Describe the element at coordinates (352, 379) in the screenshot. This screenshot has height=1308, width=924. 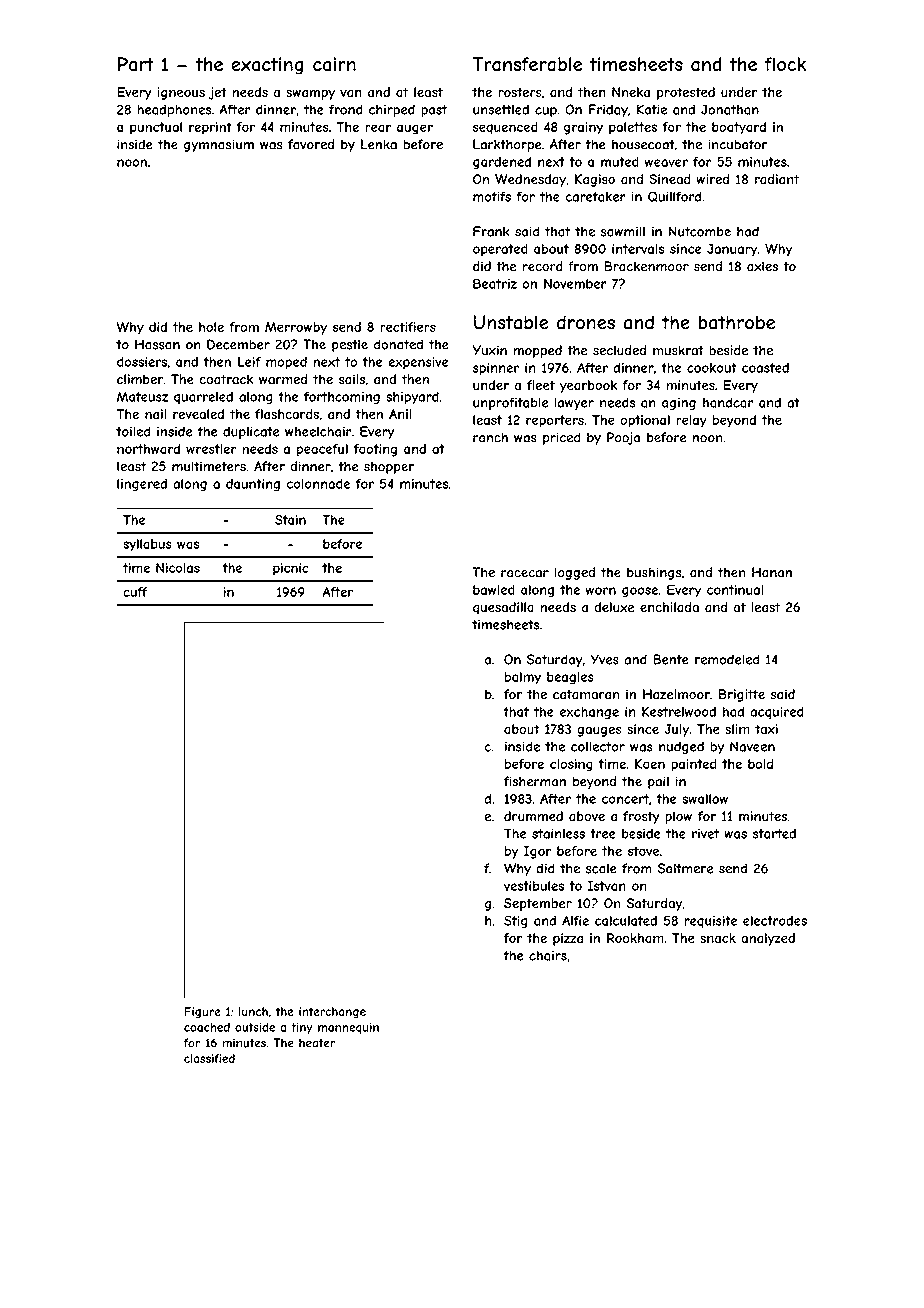
I see `sails` at that location.
